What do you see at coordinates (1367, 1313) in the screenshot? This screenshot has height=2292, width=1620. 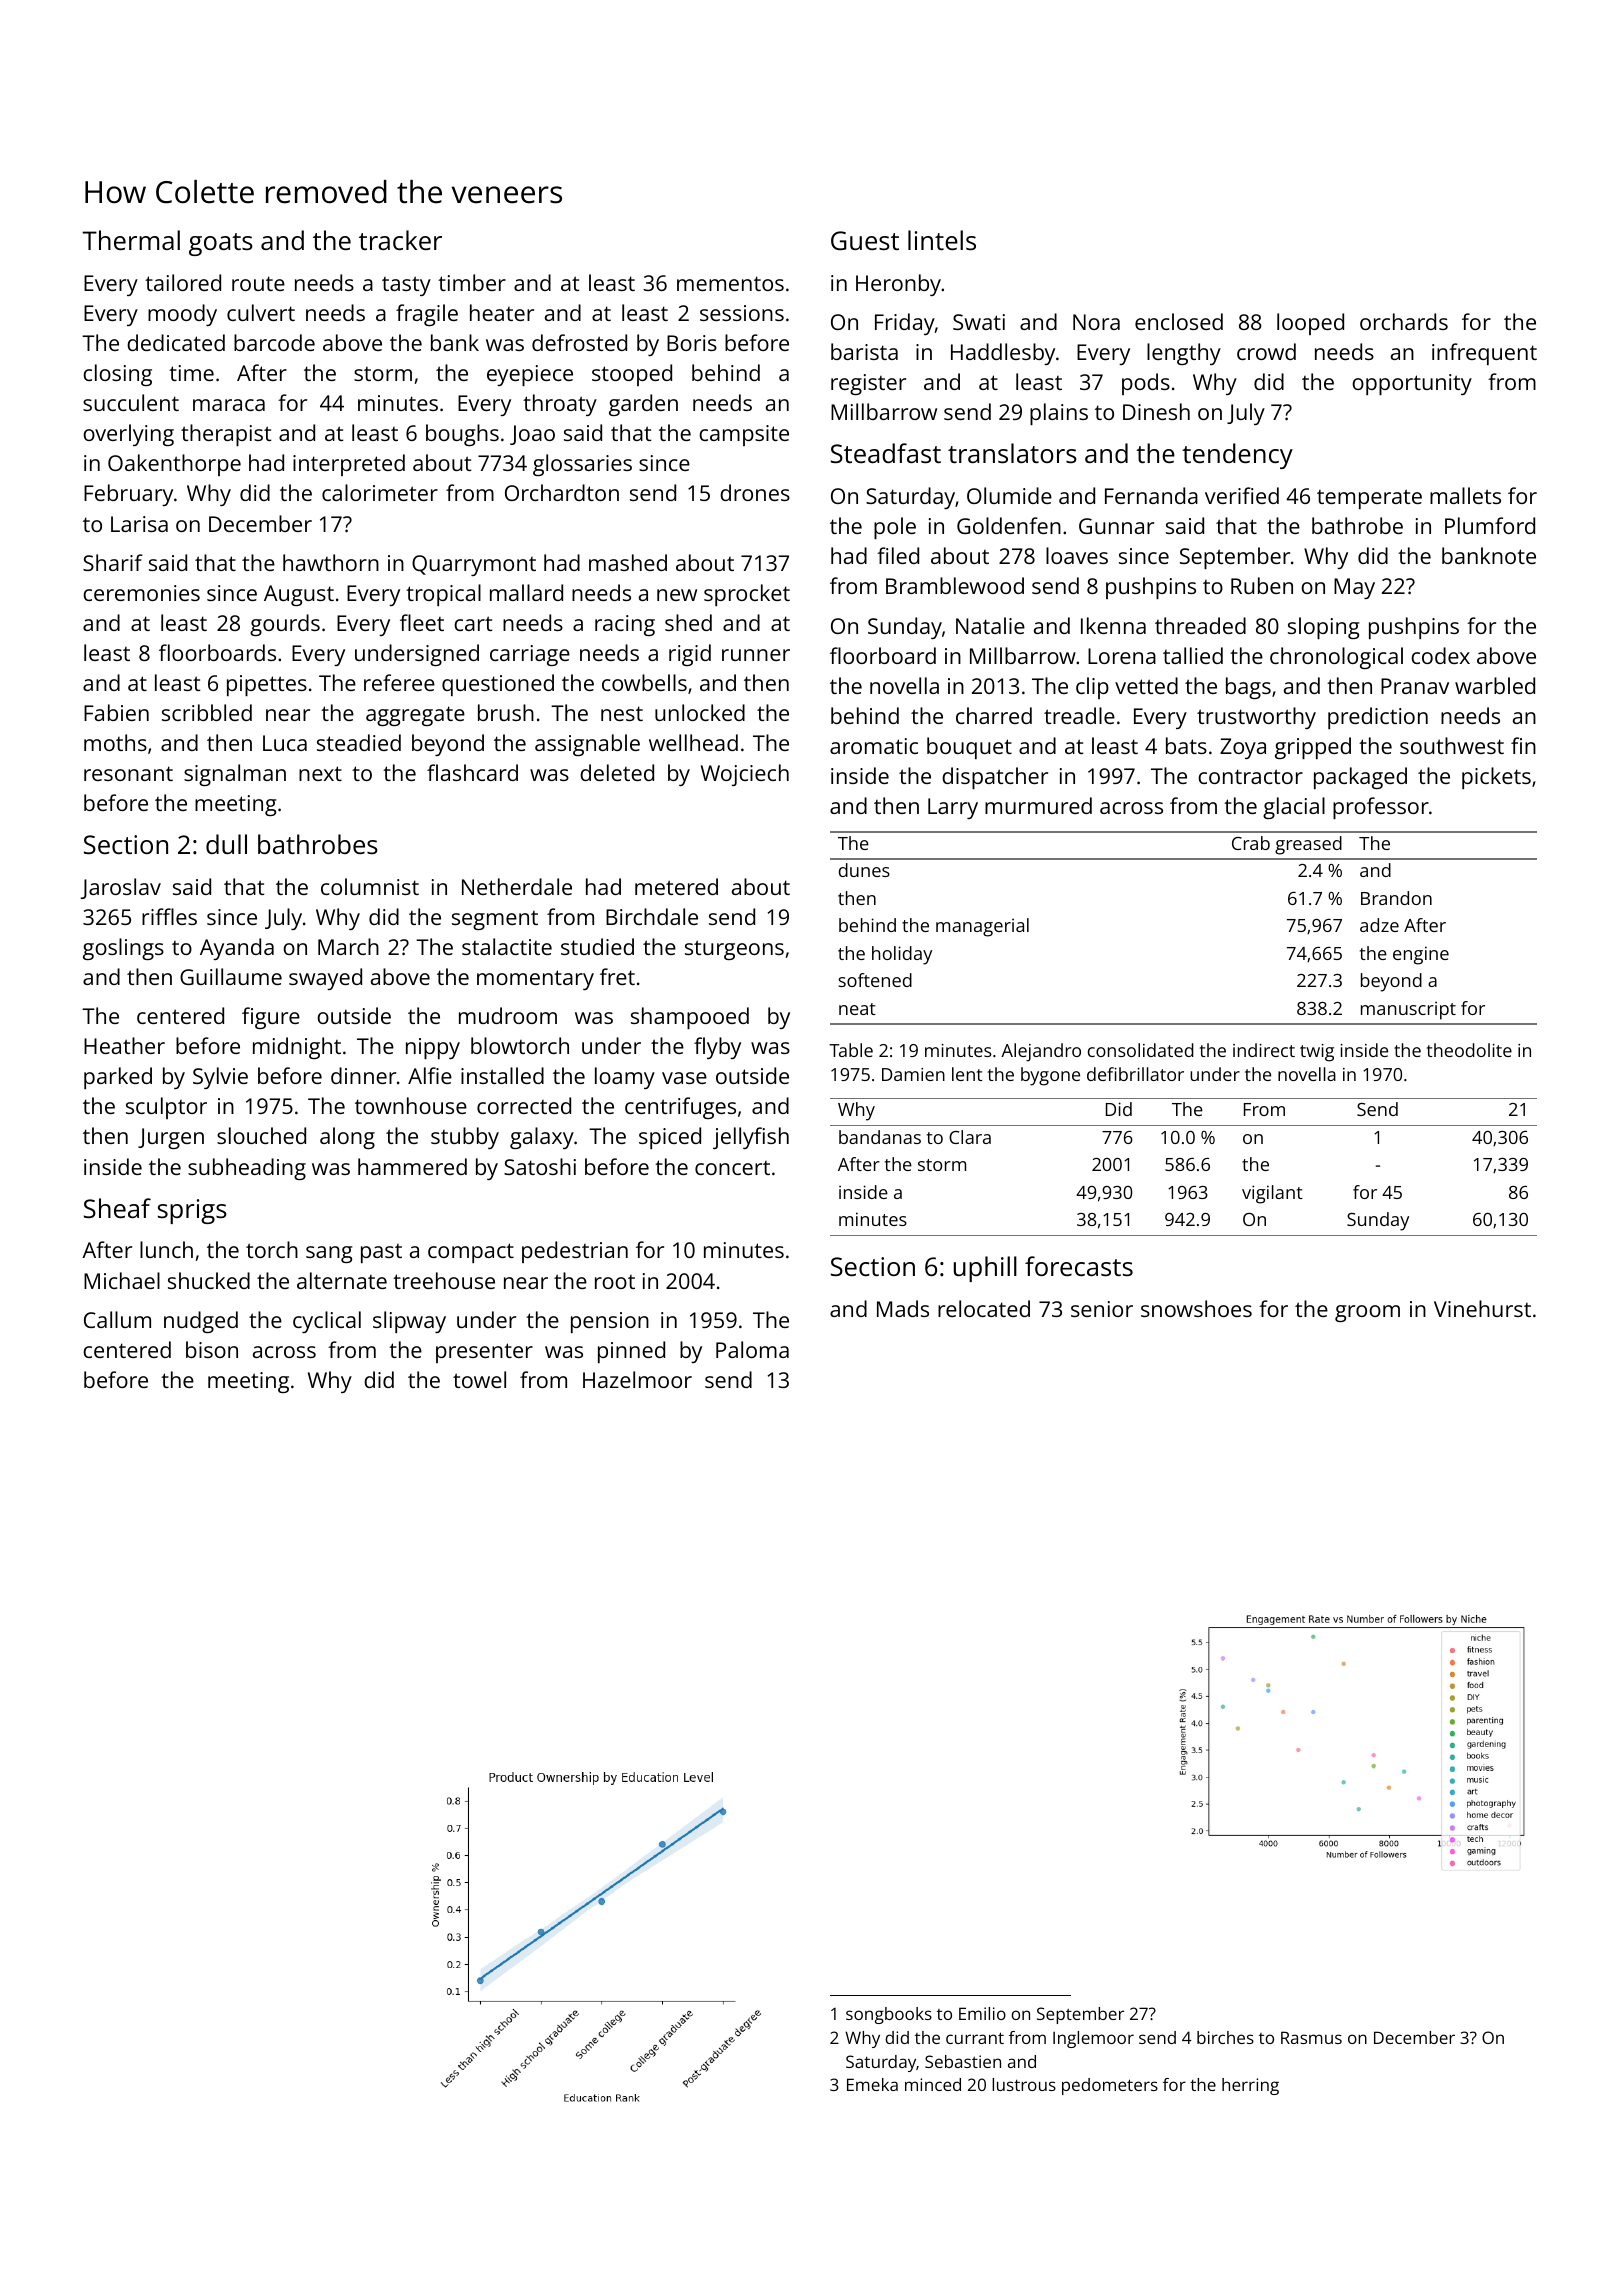 I see `groom` at bounding box center [1367, 1313].
